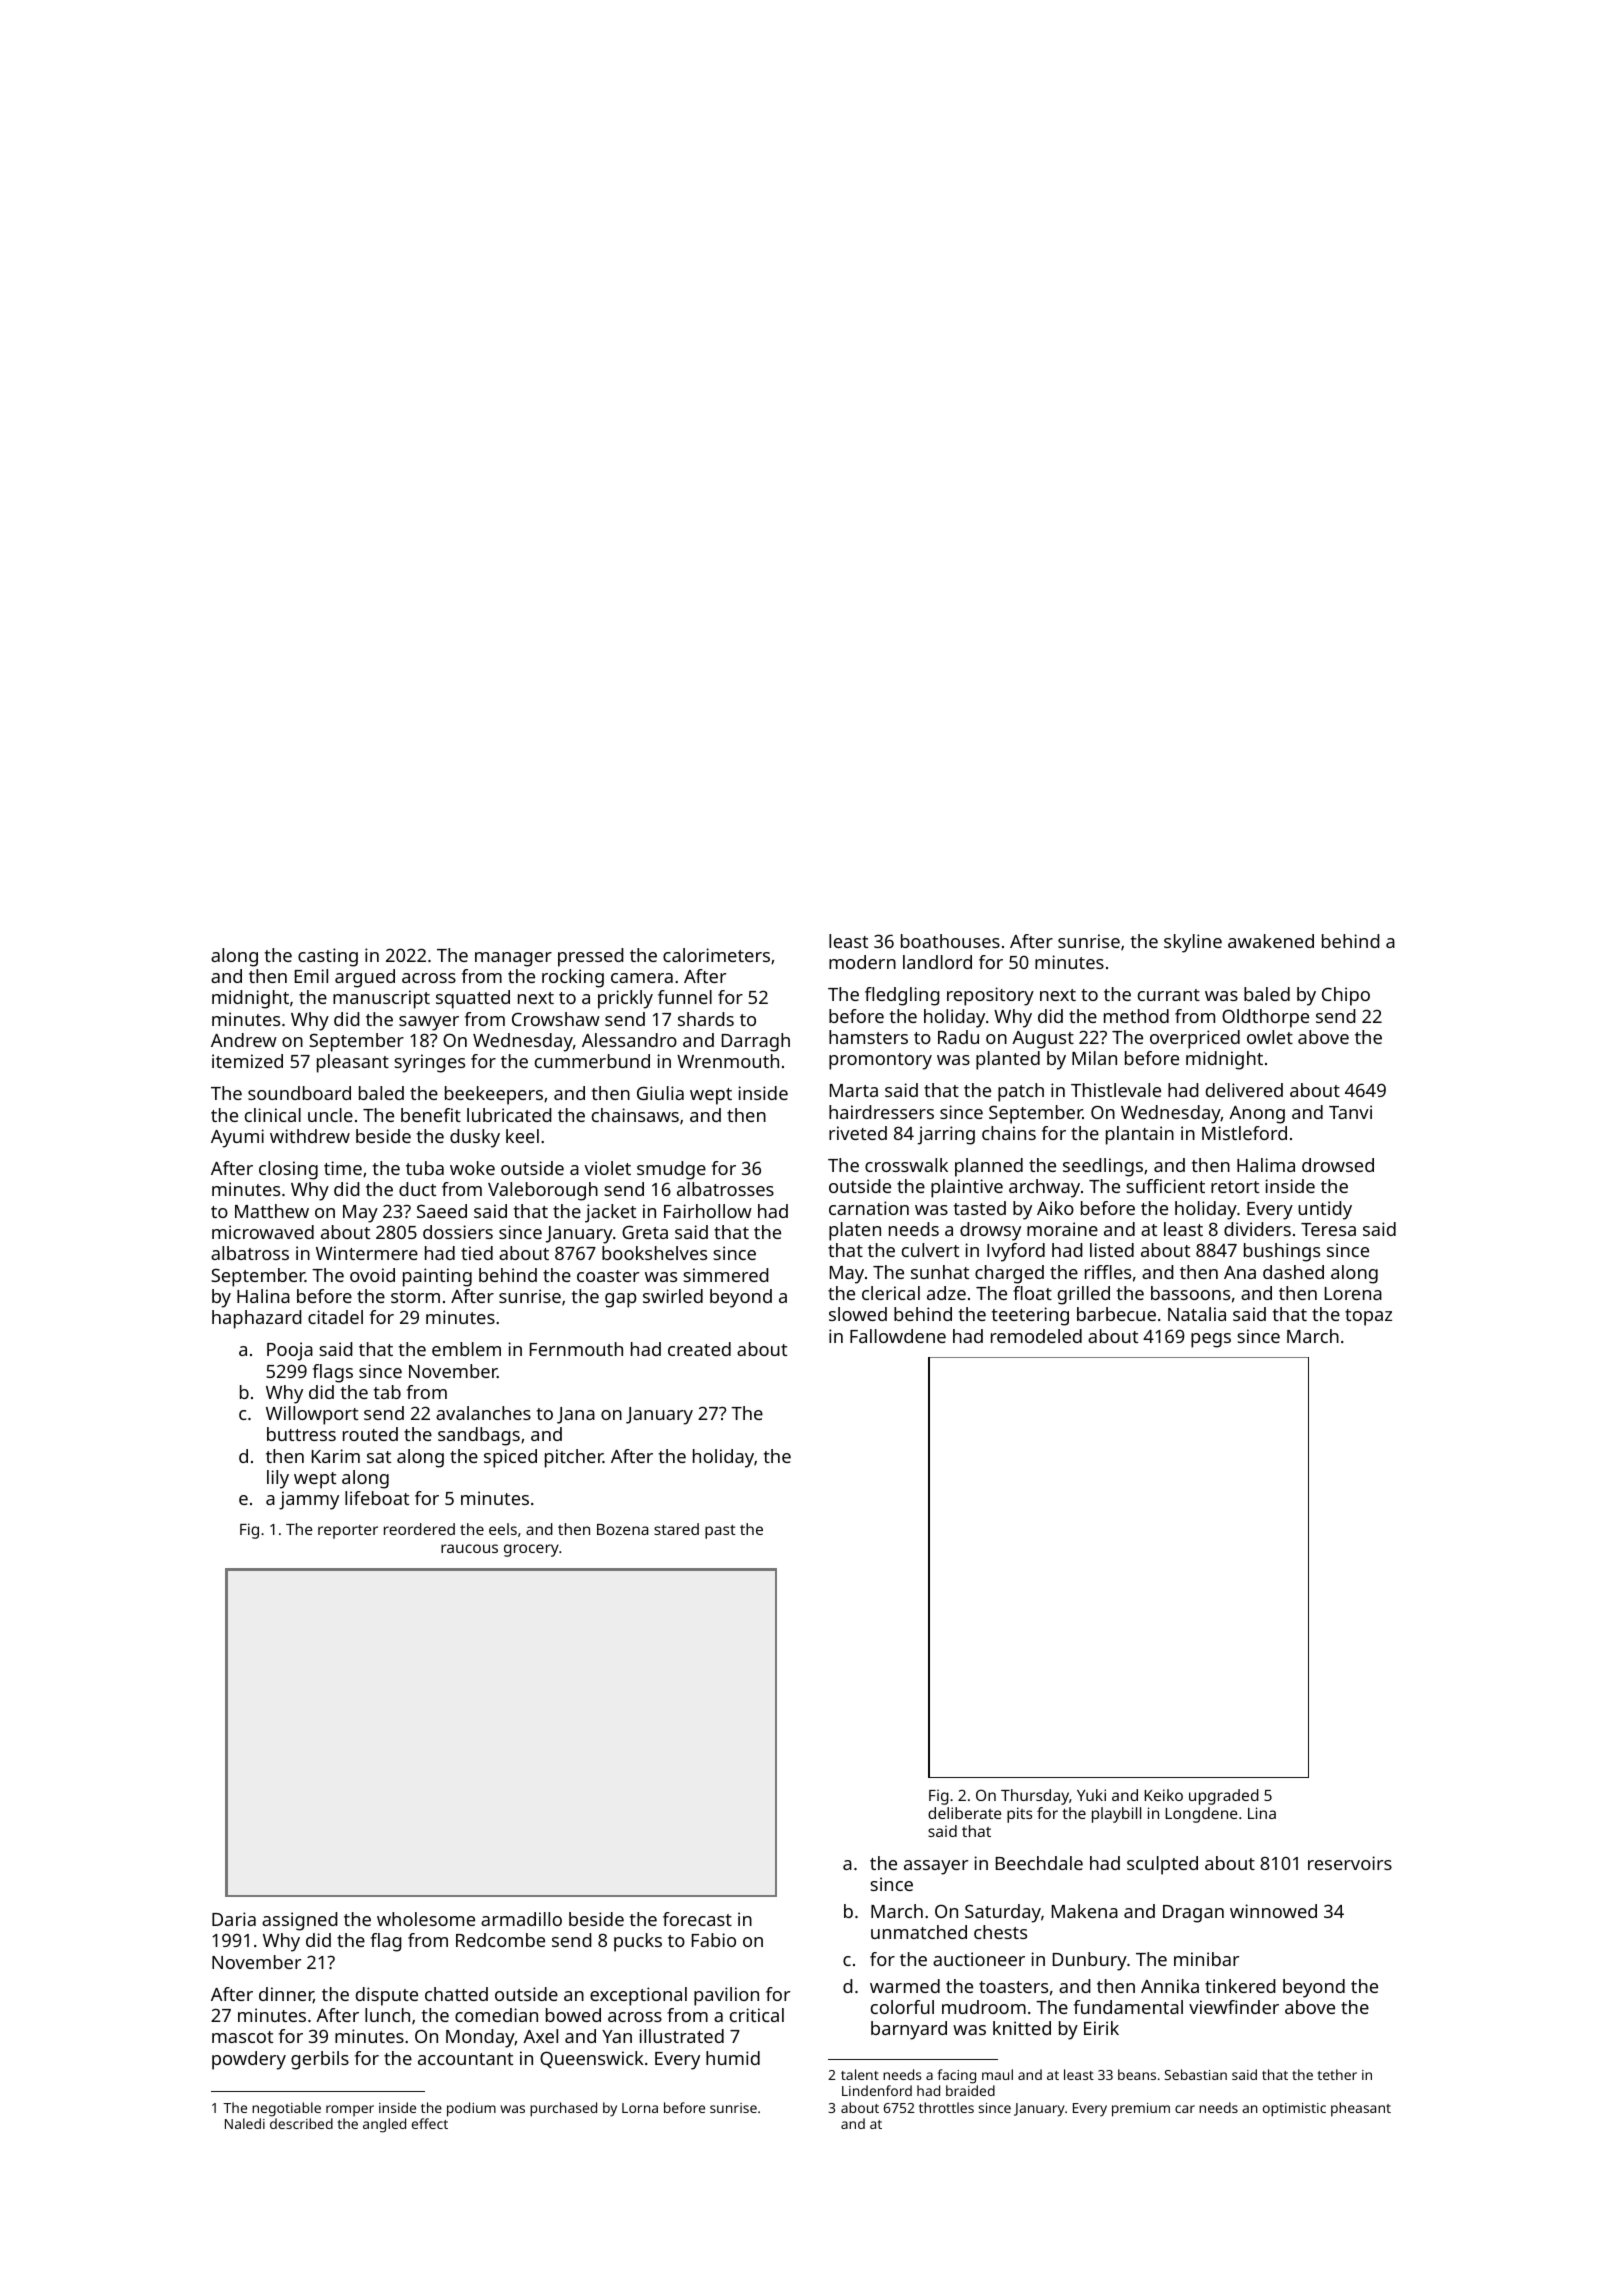 This screenshot has height=2292, width=1620. Describe the element at coordinates (430, 2123) in the screenshot. I see `effect` at that location.
